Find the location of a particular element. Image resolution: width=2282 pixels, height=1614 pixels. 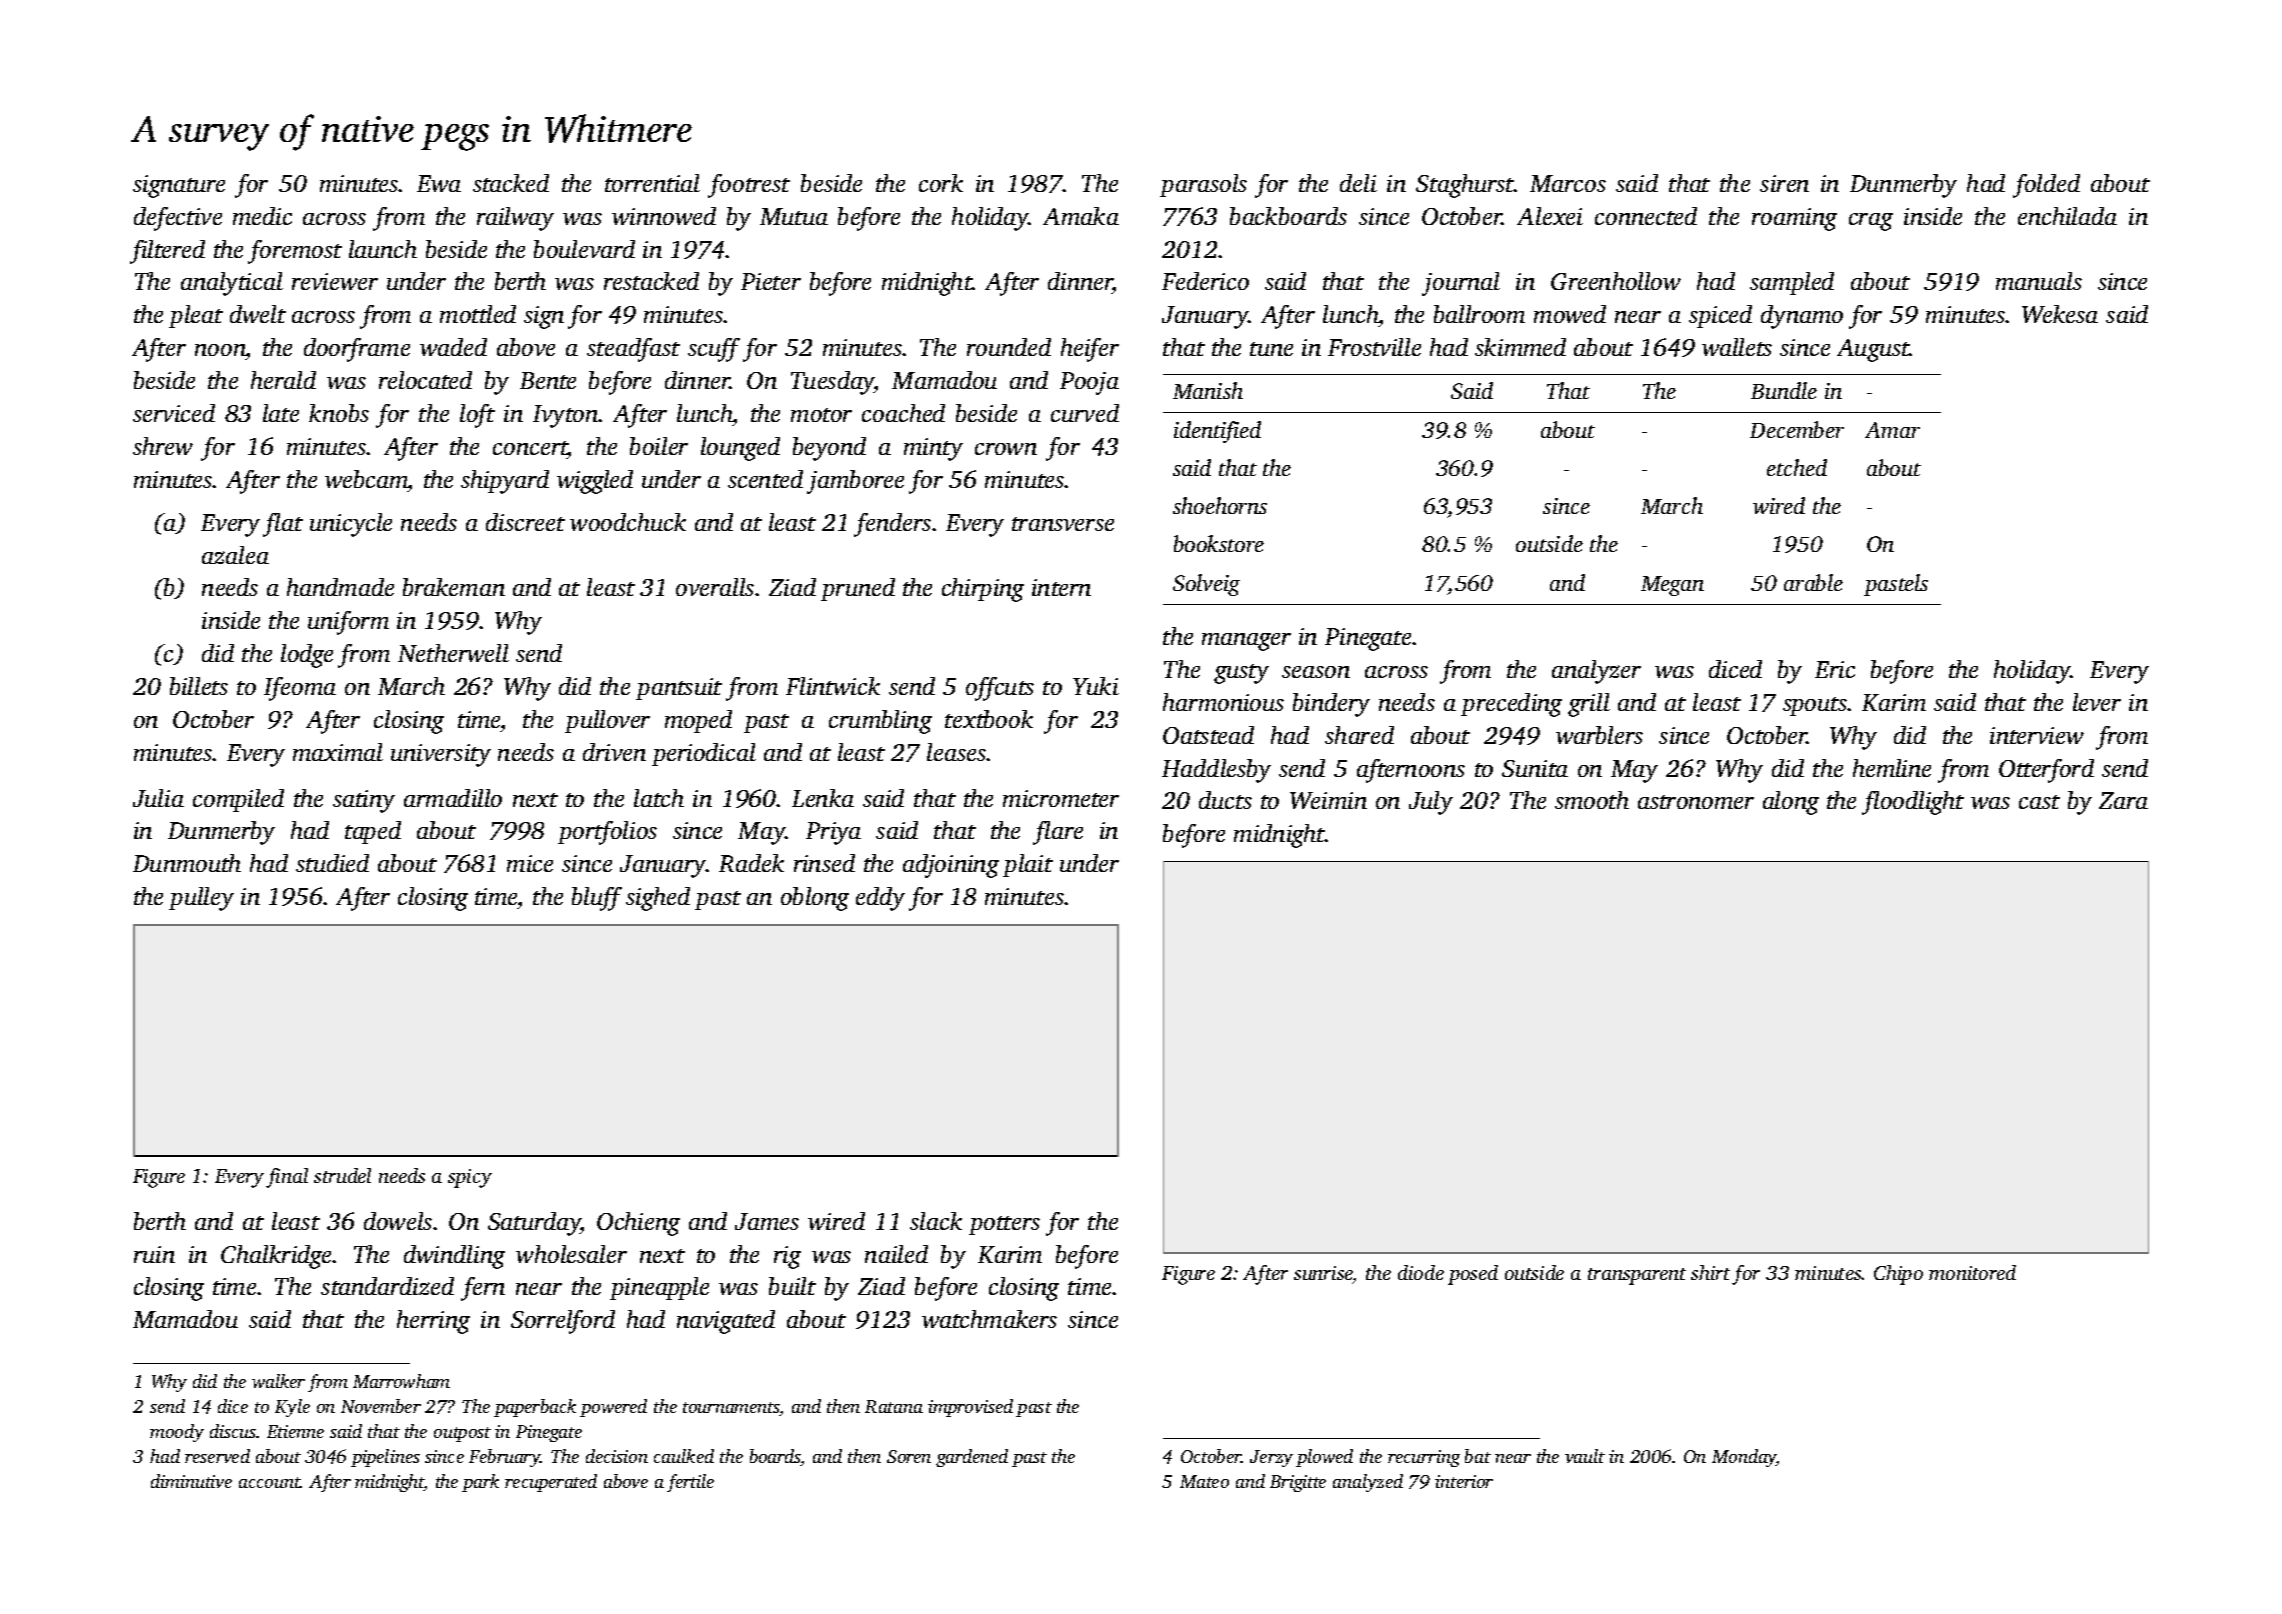

Amar is located at coordinates (1892, 430).
